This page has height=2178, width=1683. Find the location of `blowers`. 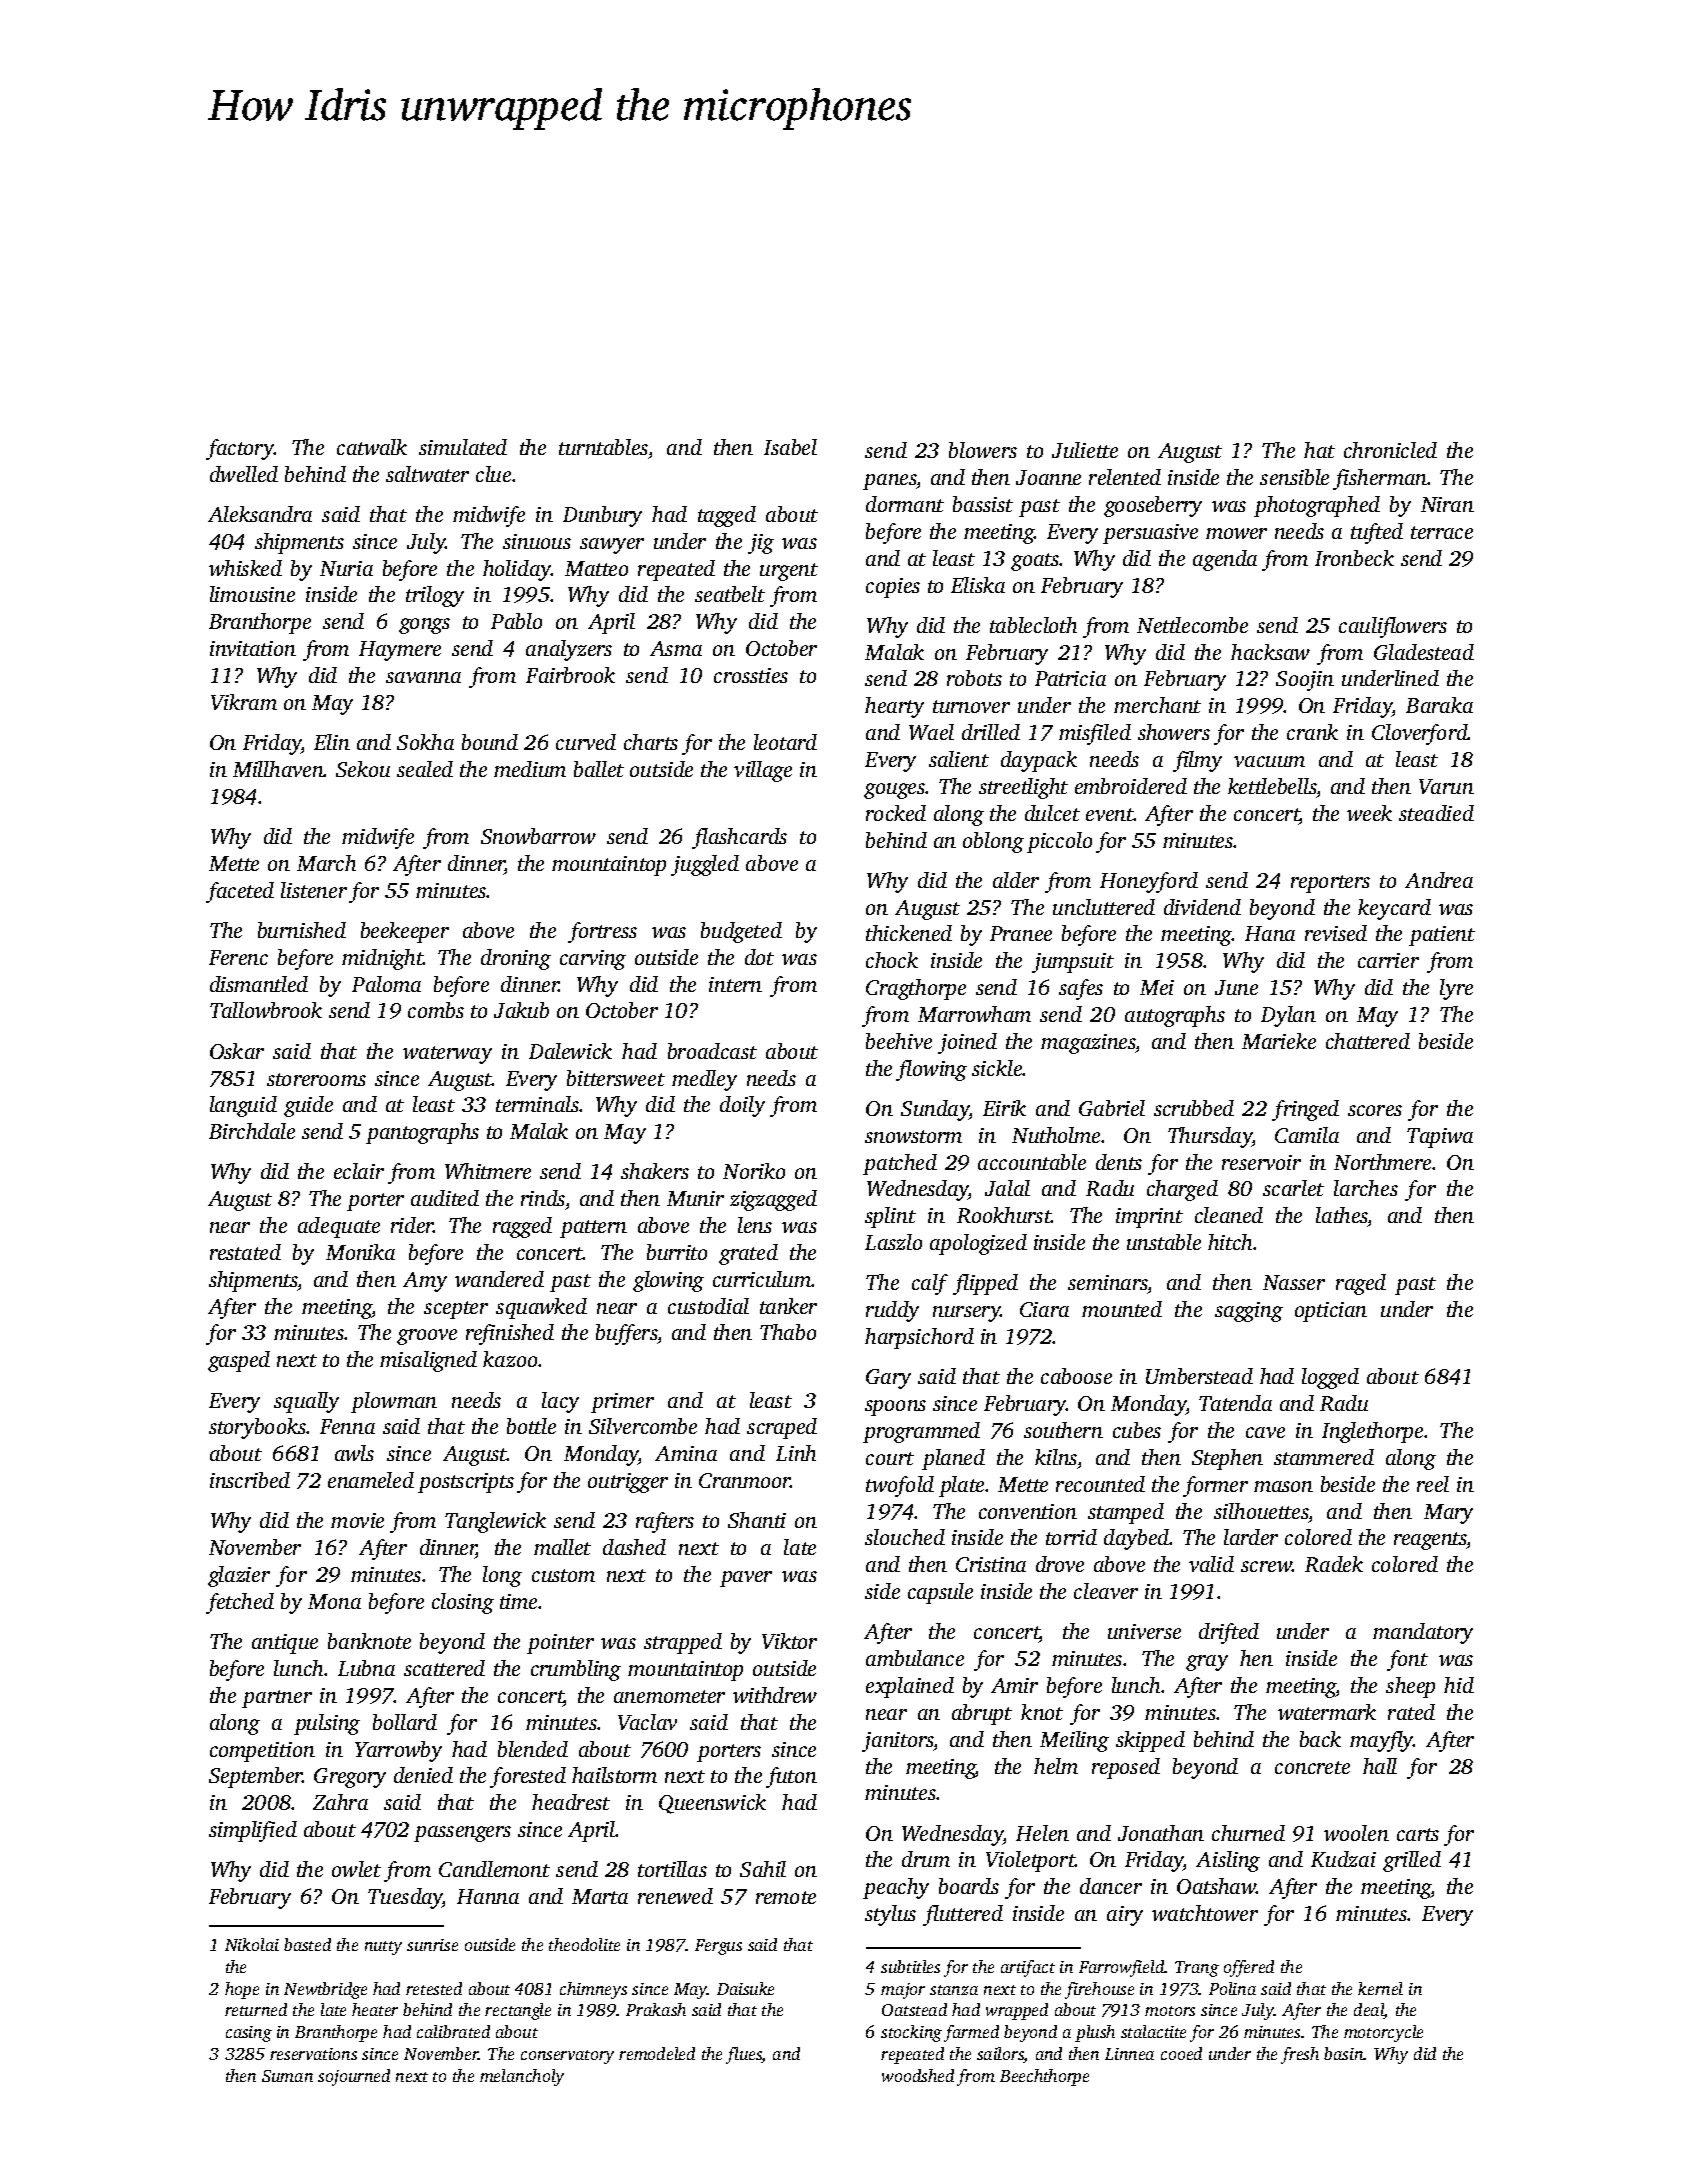

blowers is located at coordinates (983, 450).
